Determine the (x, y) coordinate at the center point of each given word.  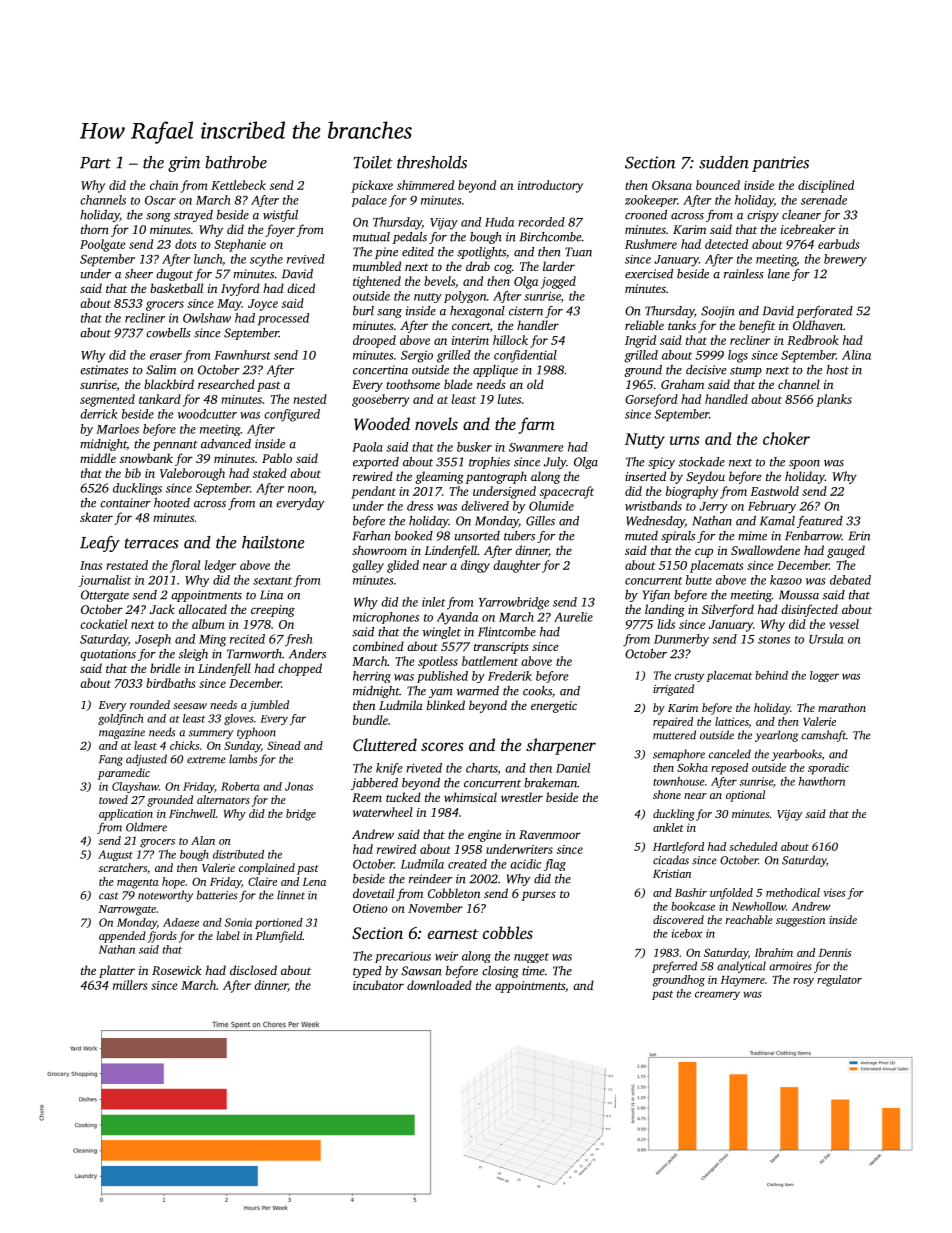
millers (130, 985)
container (125, 503)
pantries (780, 164)
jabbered (374, 784)
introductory (550, 186)
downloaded (439, 985)
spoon (804, 464)
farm (537, 425)
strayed (193, 216)
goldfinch (120, 719)
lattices (732, 722)
